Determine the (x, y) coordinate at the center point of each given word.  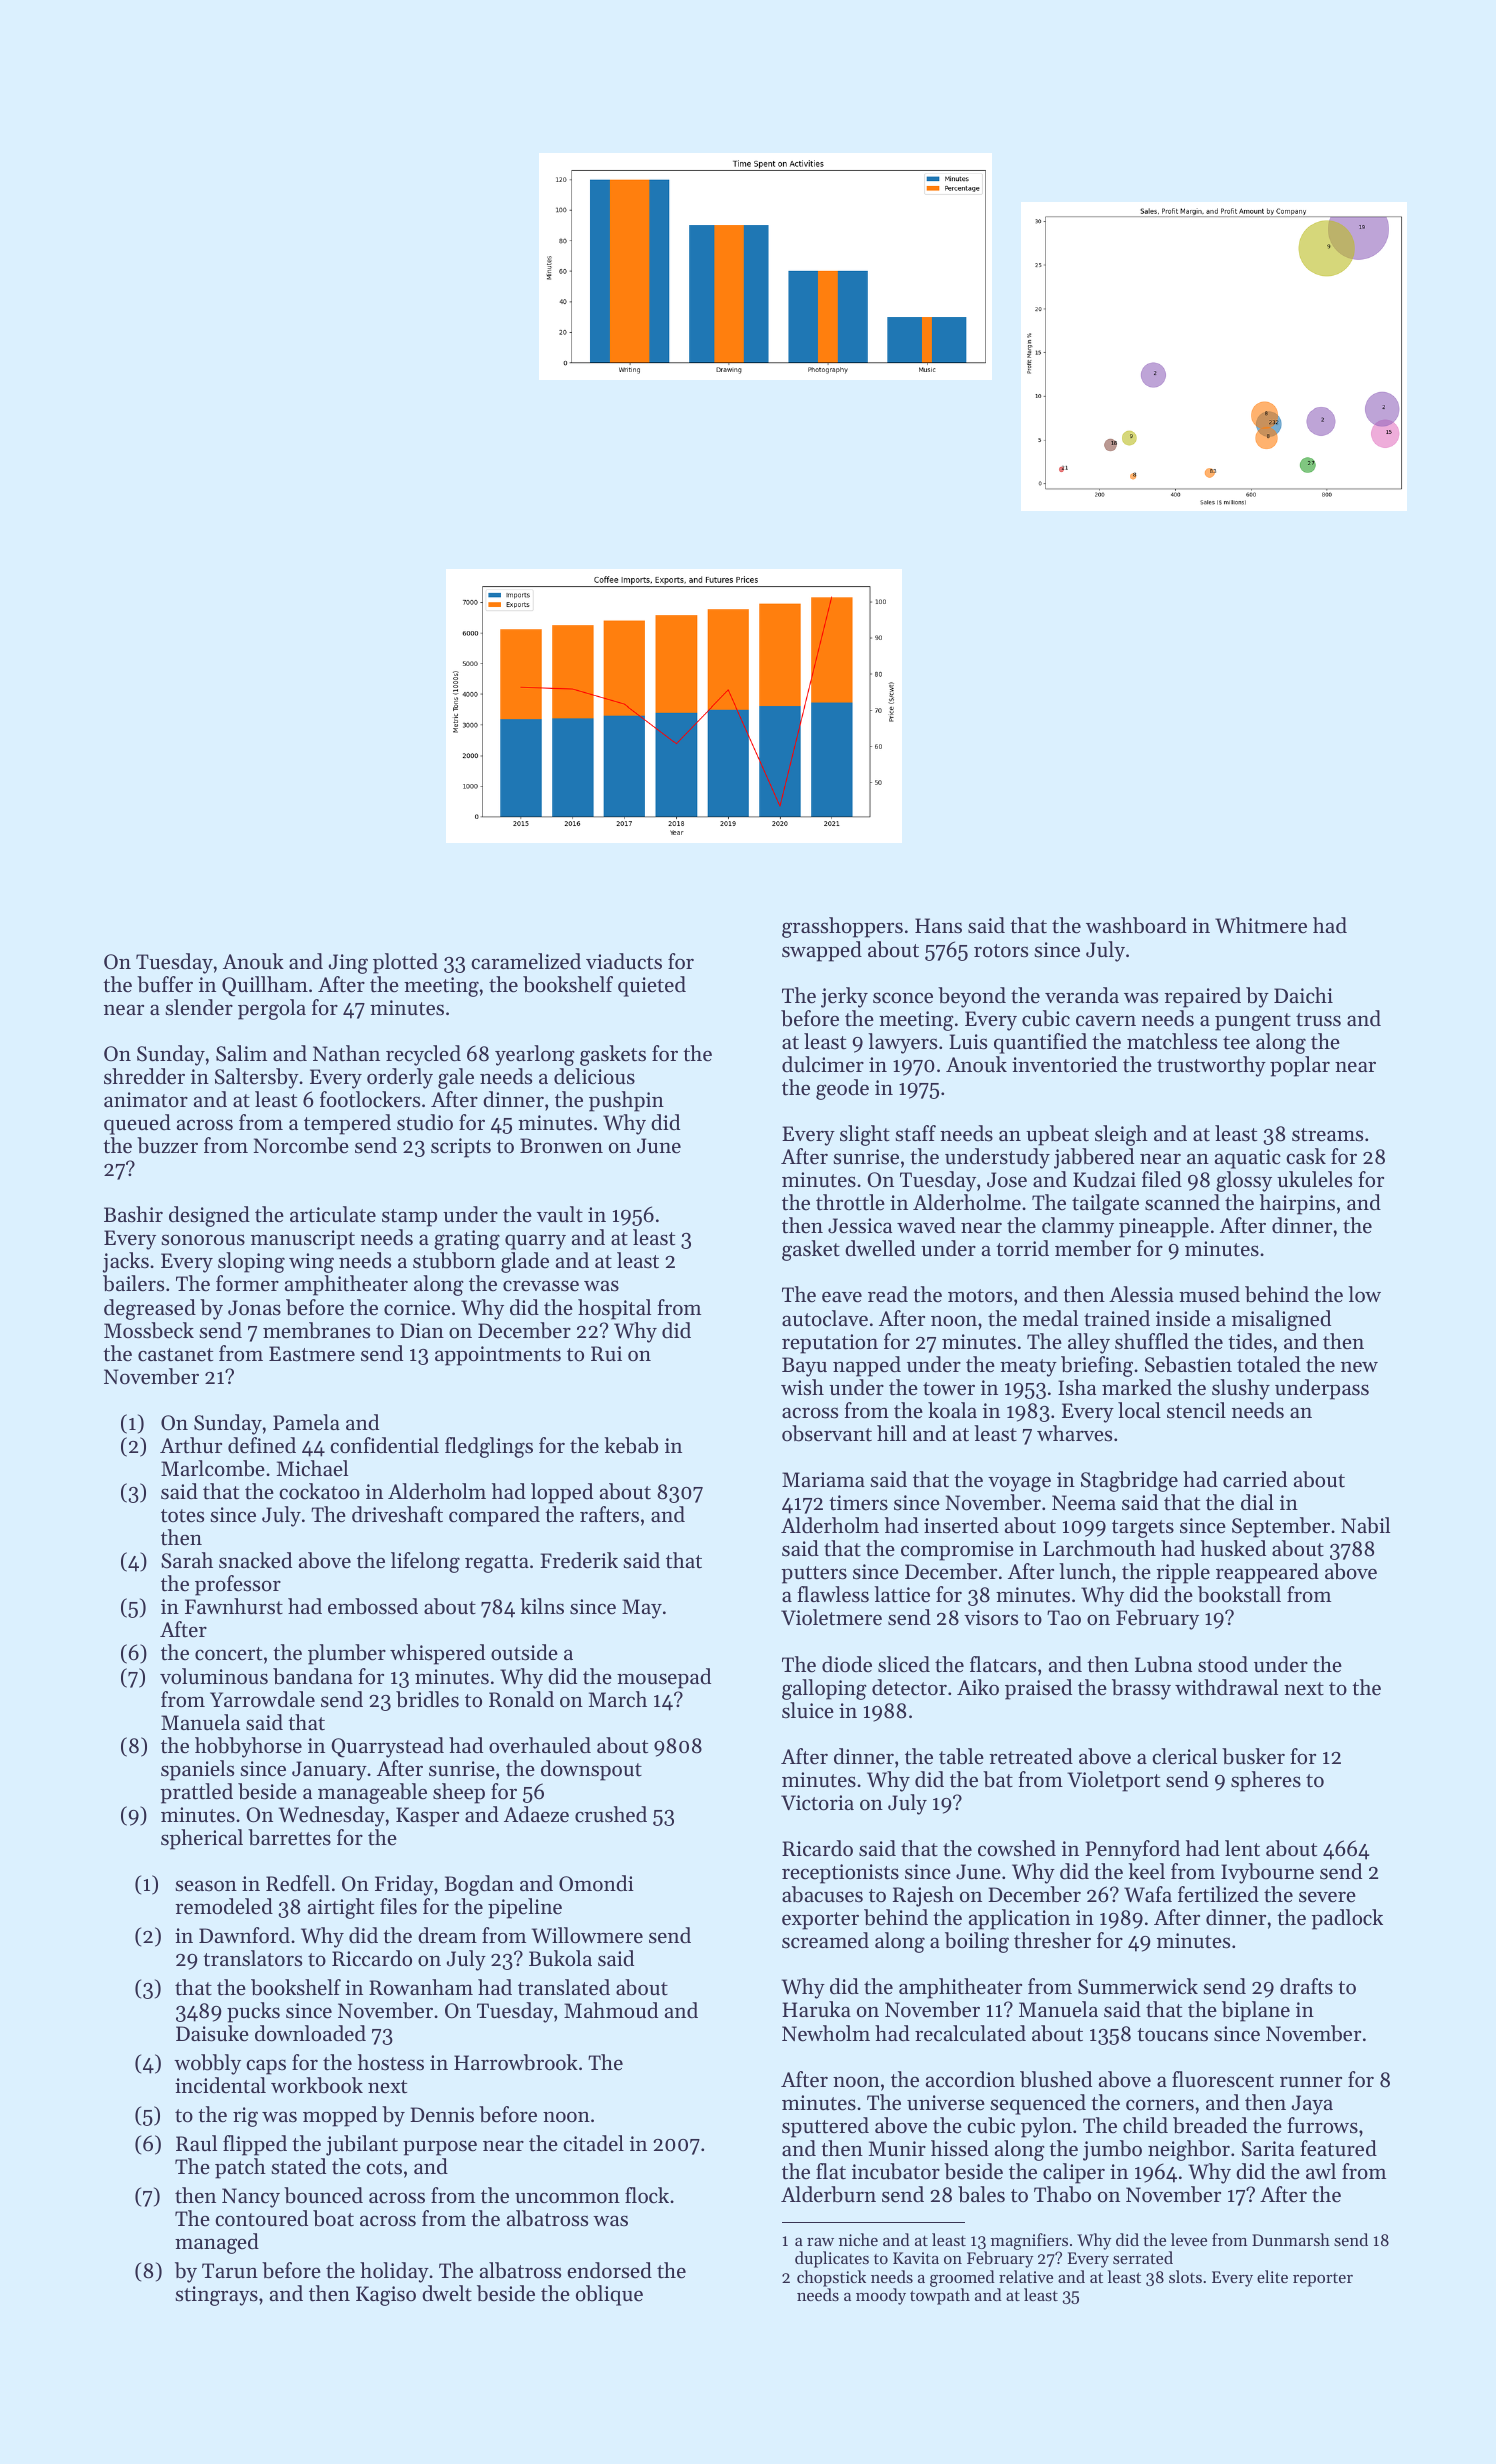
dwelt (447, 2293)
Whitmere (1261, 925)
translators (252, 1958)
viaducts (624, 961)
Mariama (823, 1479)
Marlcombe (213, 1468)
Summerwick (1138, 1986)
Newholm (826, 2033)
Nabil (1365, 1525)
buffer (165, 984)
